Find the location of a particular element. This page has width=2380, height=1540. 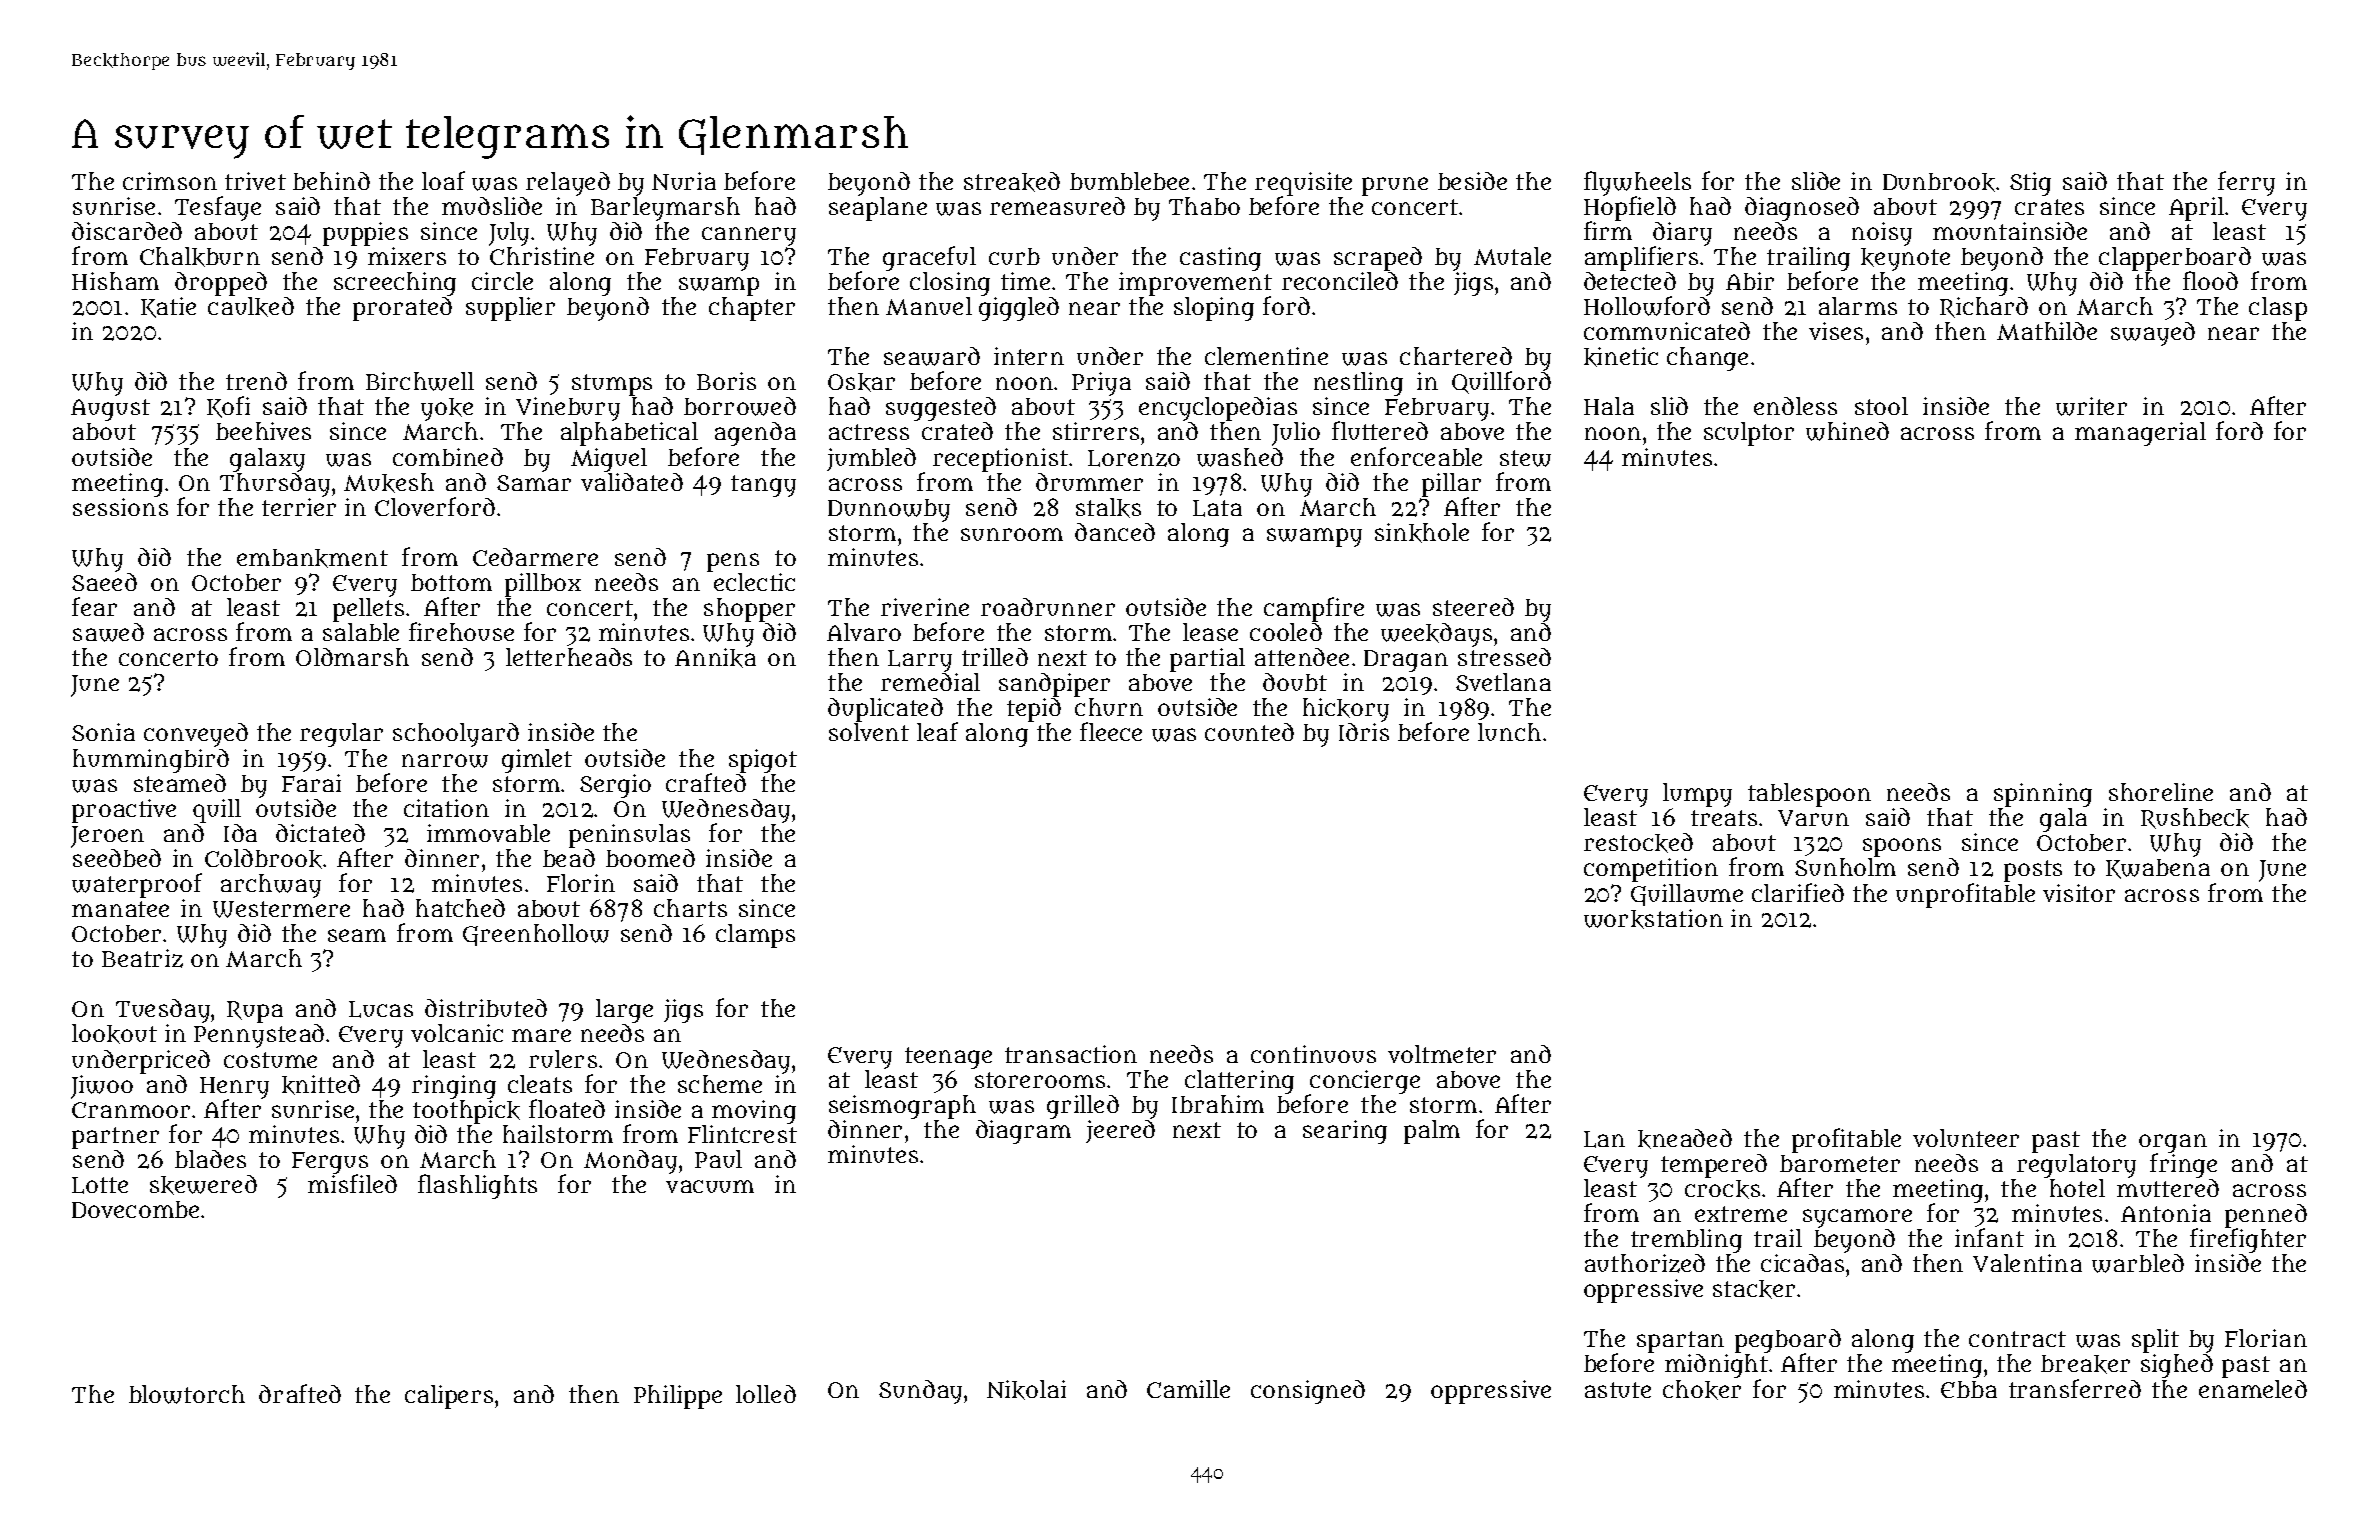

beside is located at coordinates (1472, 181).
